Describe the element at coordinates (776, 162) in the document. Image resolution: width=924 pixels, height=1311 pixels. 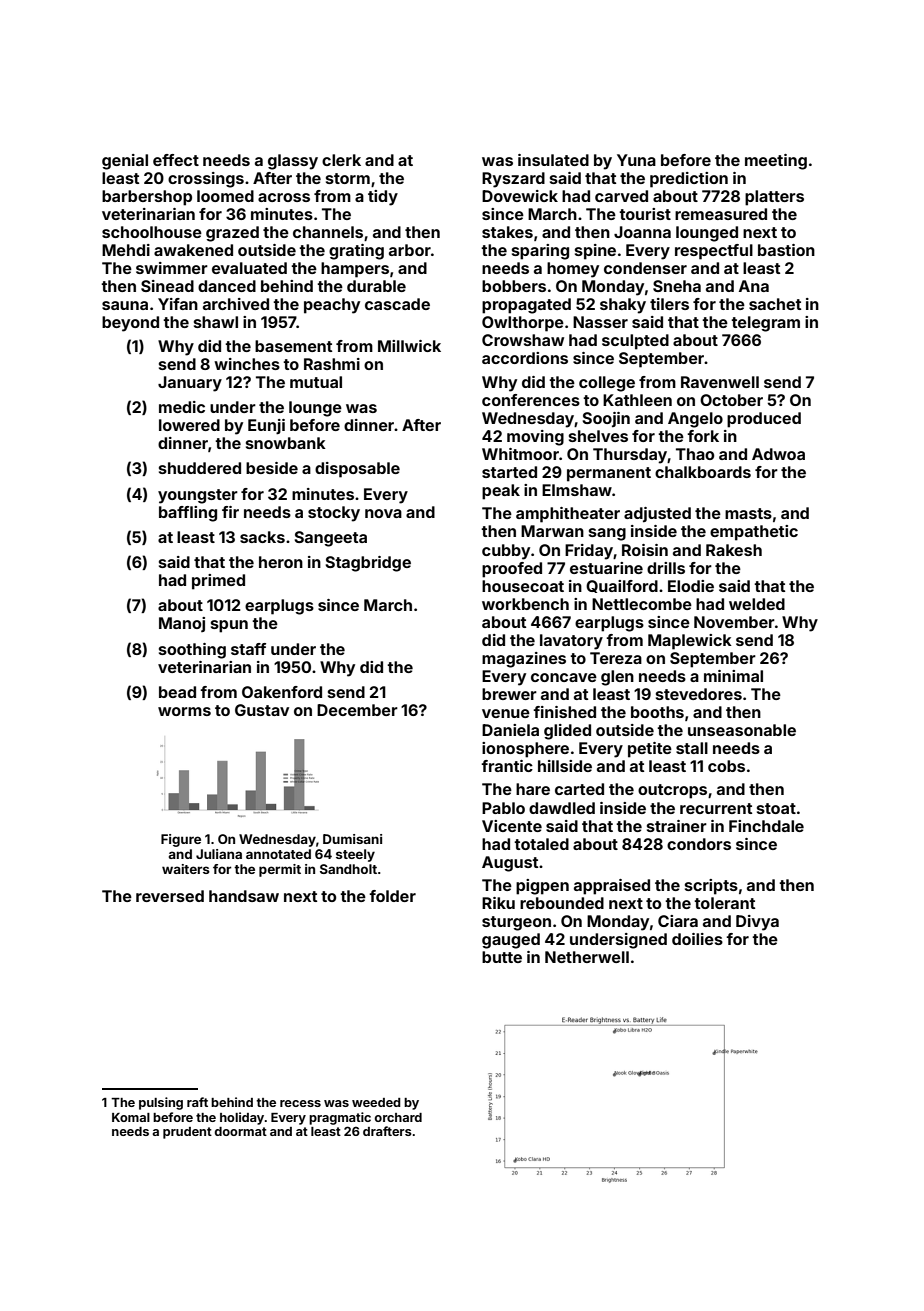
I see `meeting` at that location.
